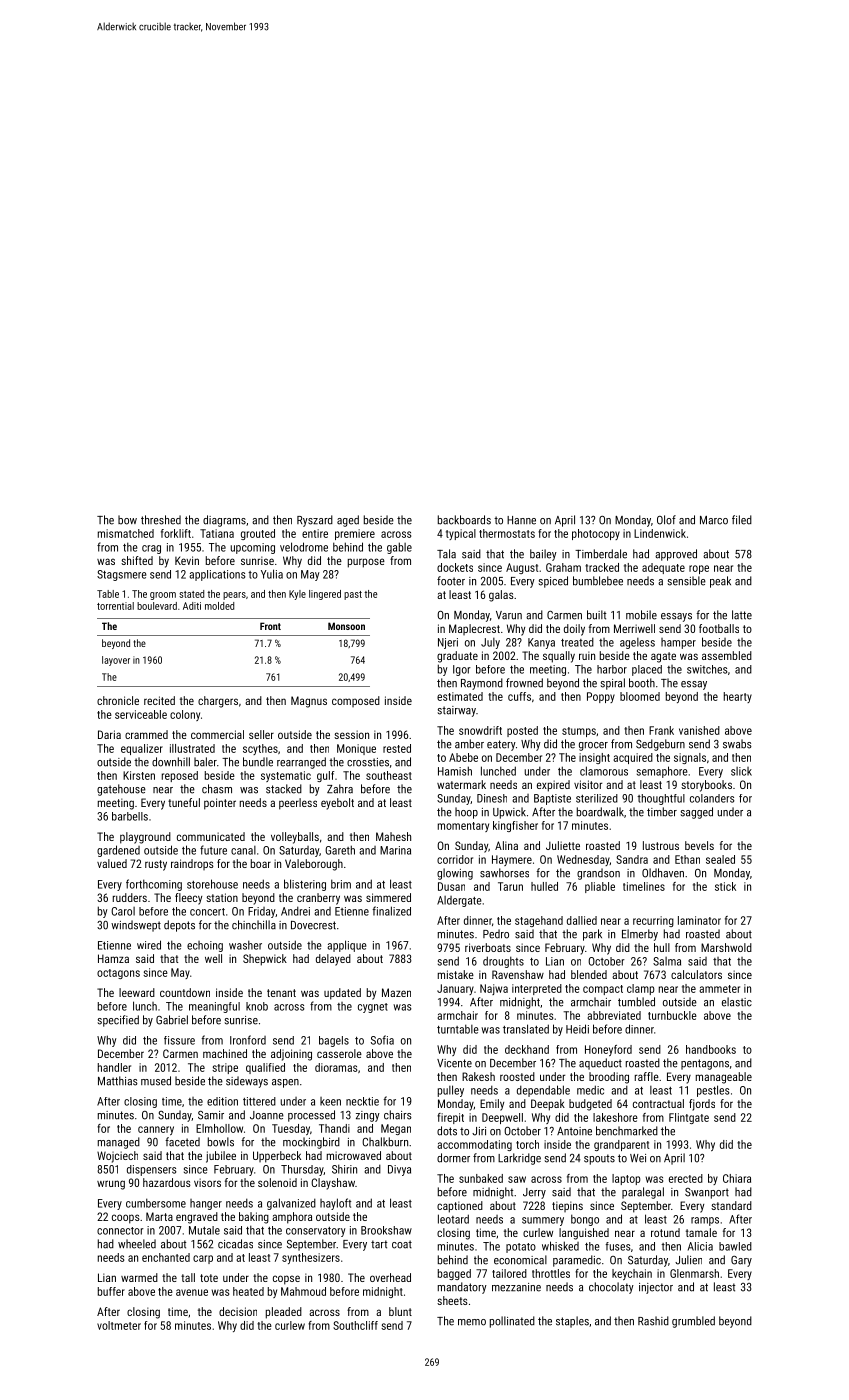 This document has height=1400, width=849. I want to click on carp, so click(203, 1259).
